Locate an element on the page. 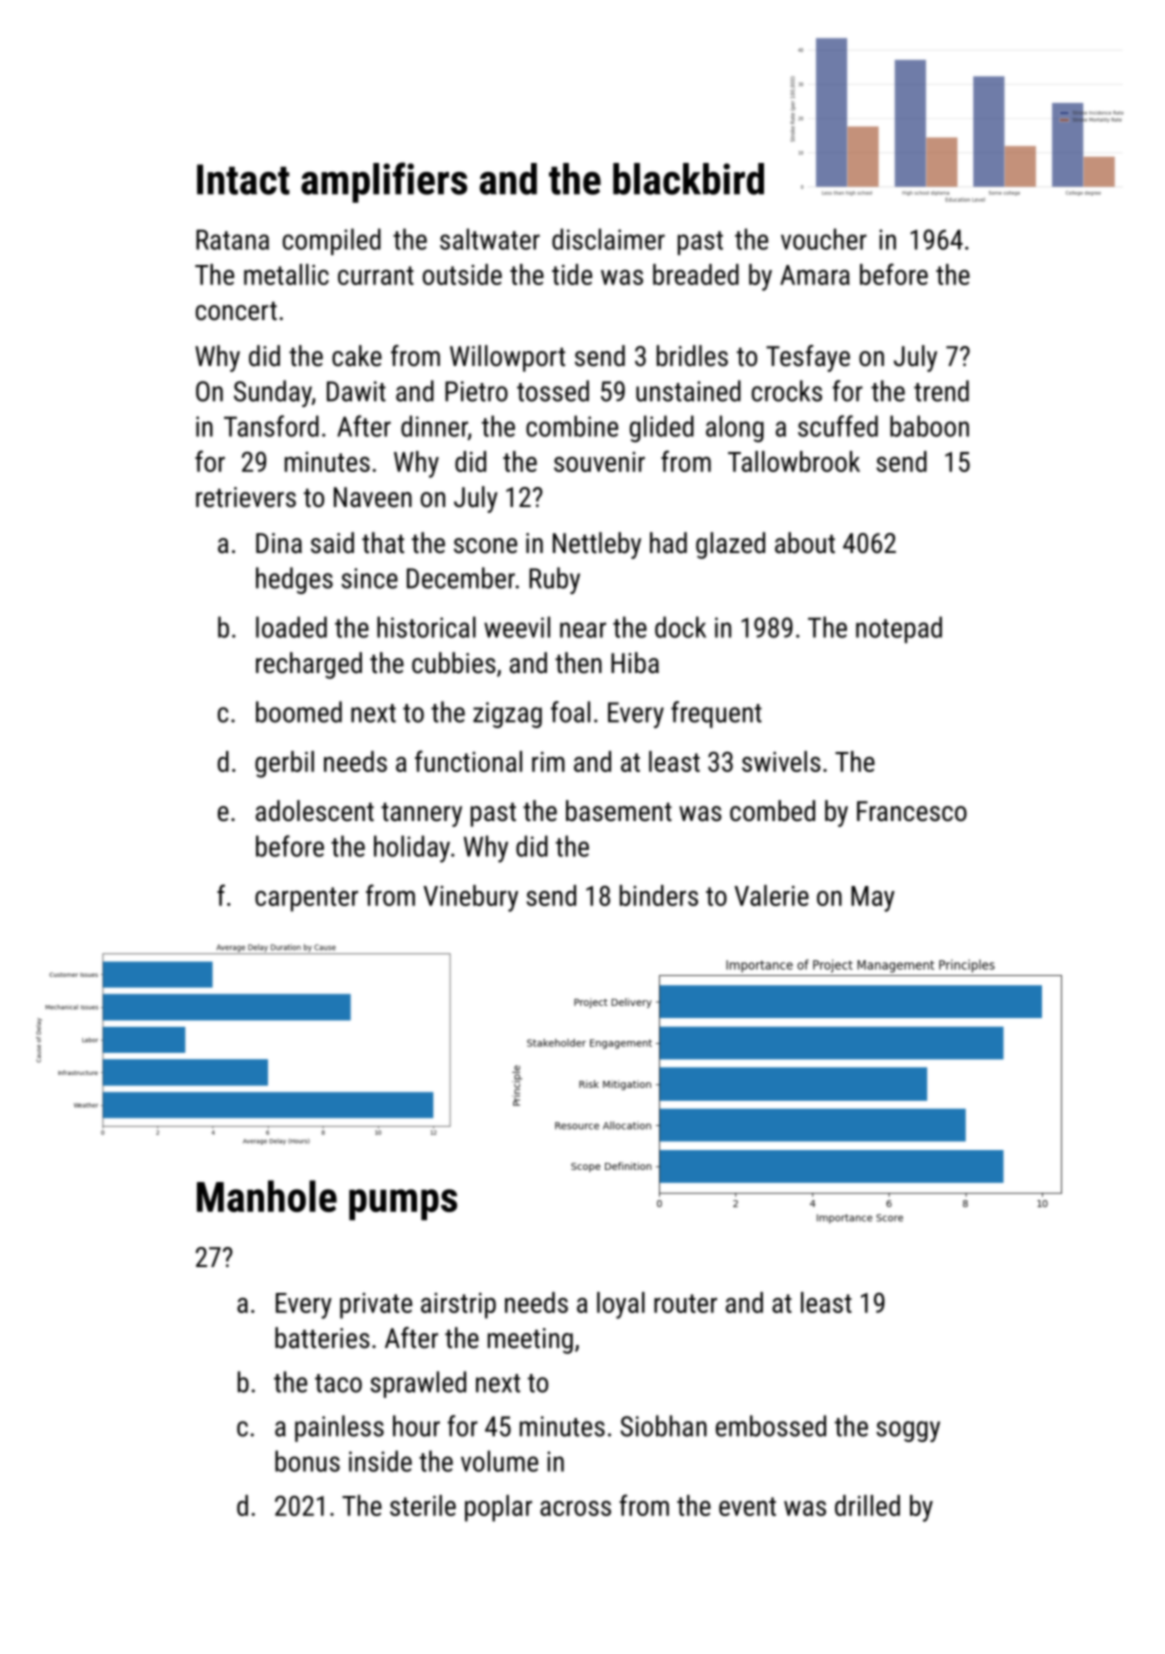 This document has width=1165, height=1654. soggy is located at coordinates (908, 1431).
